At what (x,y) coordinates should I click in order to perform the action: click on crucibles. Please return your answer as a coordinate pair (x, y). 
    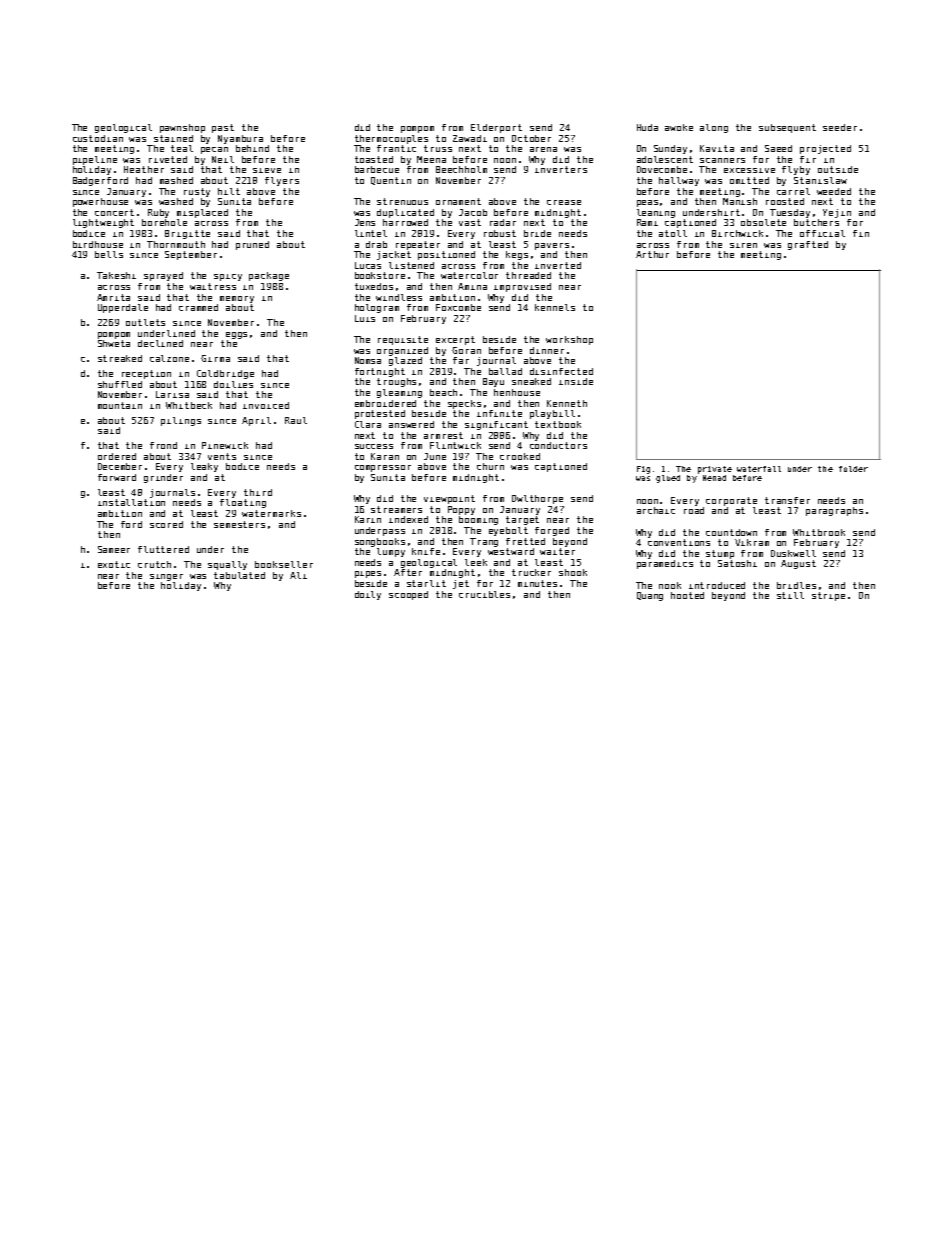
    Looking at the image, I should click on (484, 594).
